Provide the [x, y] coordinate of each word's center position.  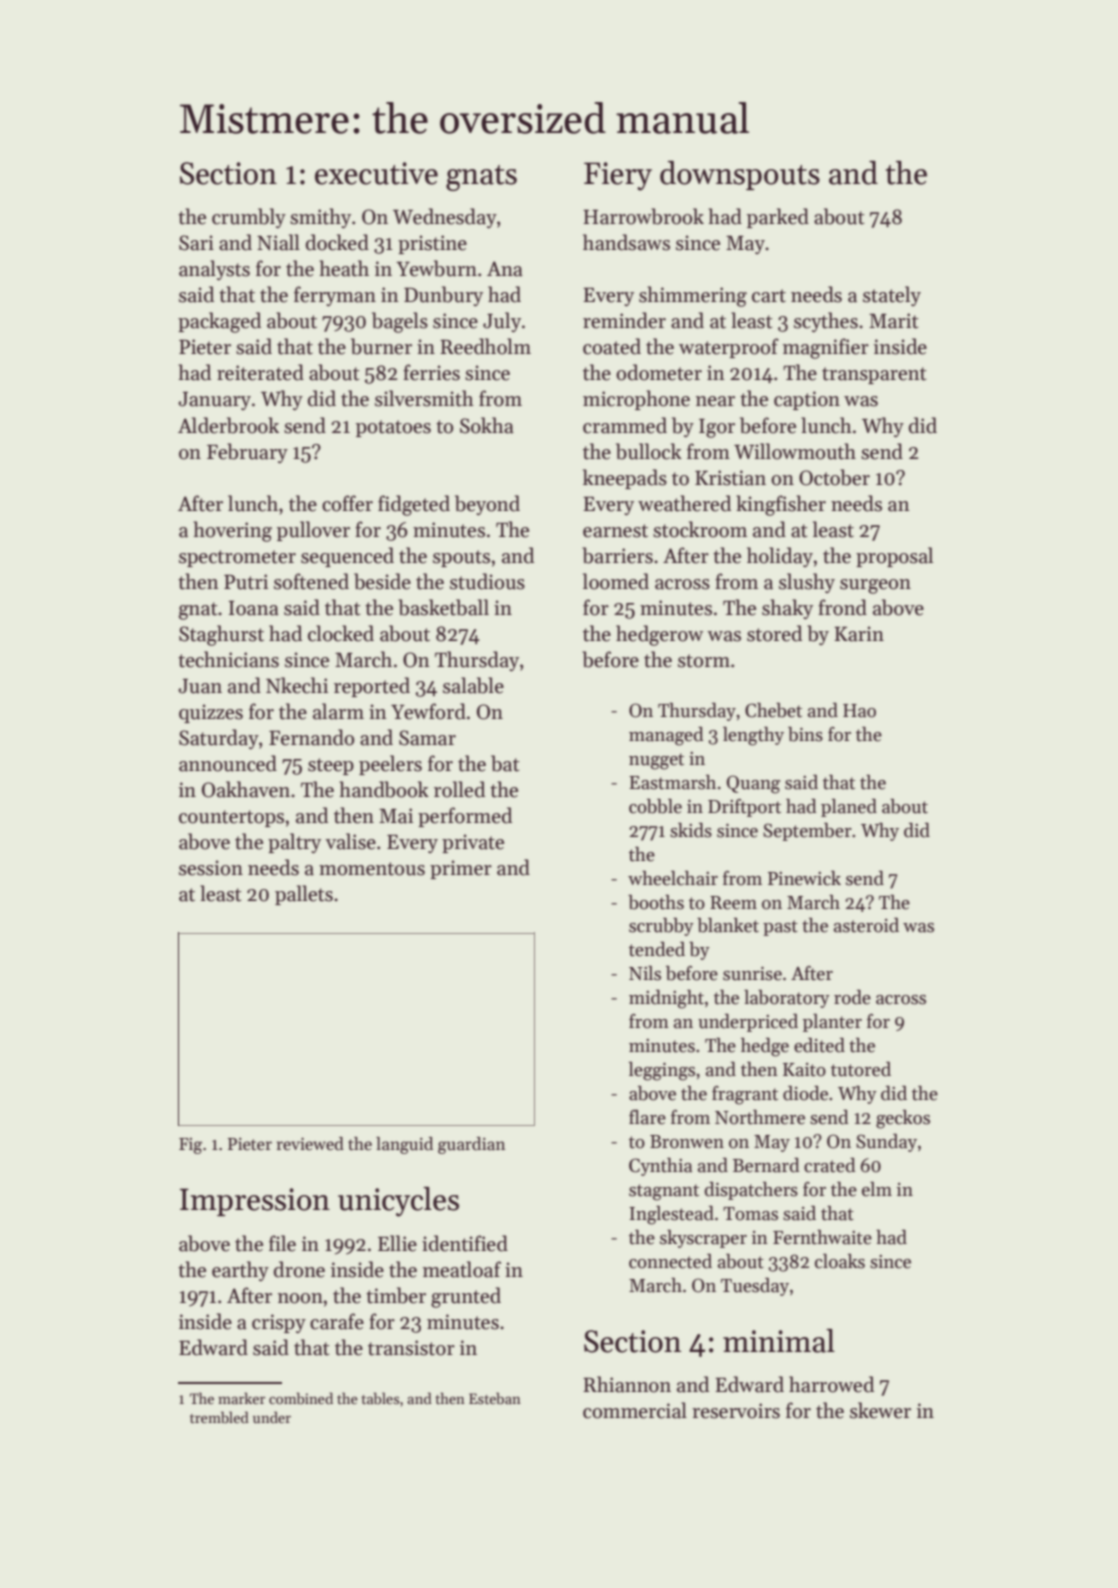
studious [487, 581]
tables [380, 1398]
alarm [338, 711]
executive [376, 173]
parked [778, 218]
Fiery [618, 176]
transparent [874, 375]
